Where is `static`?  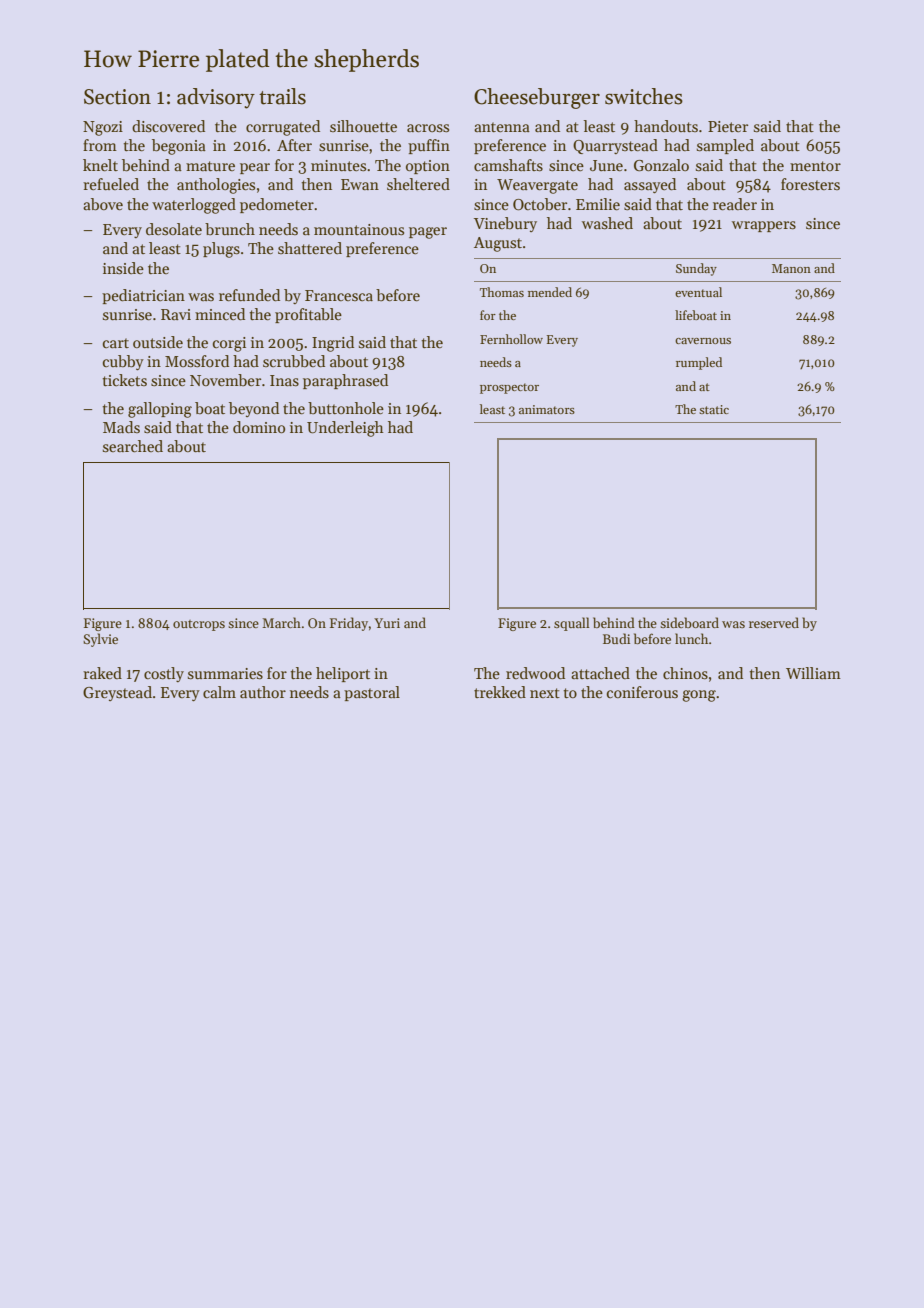 static is located at coordinates (714, 409).
